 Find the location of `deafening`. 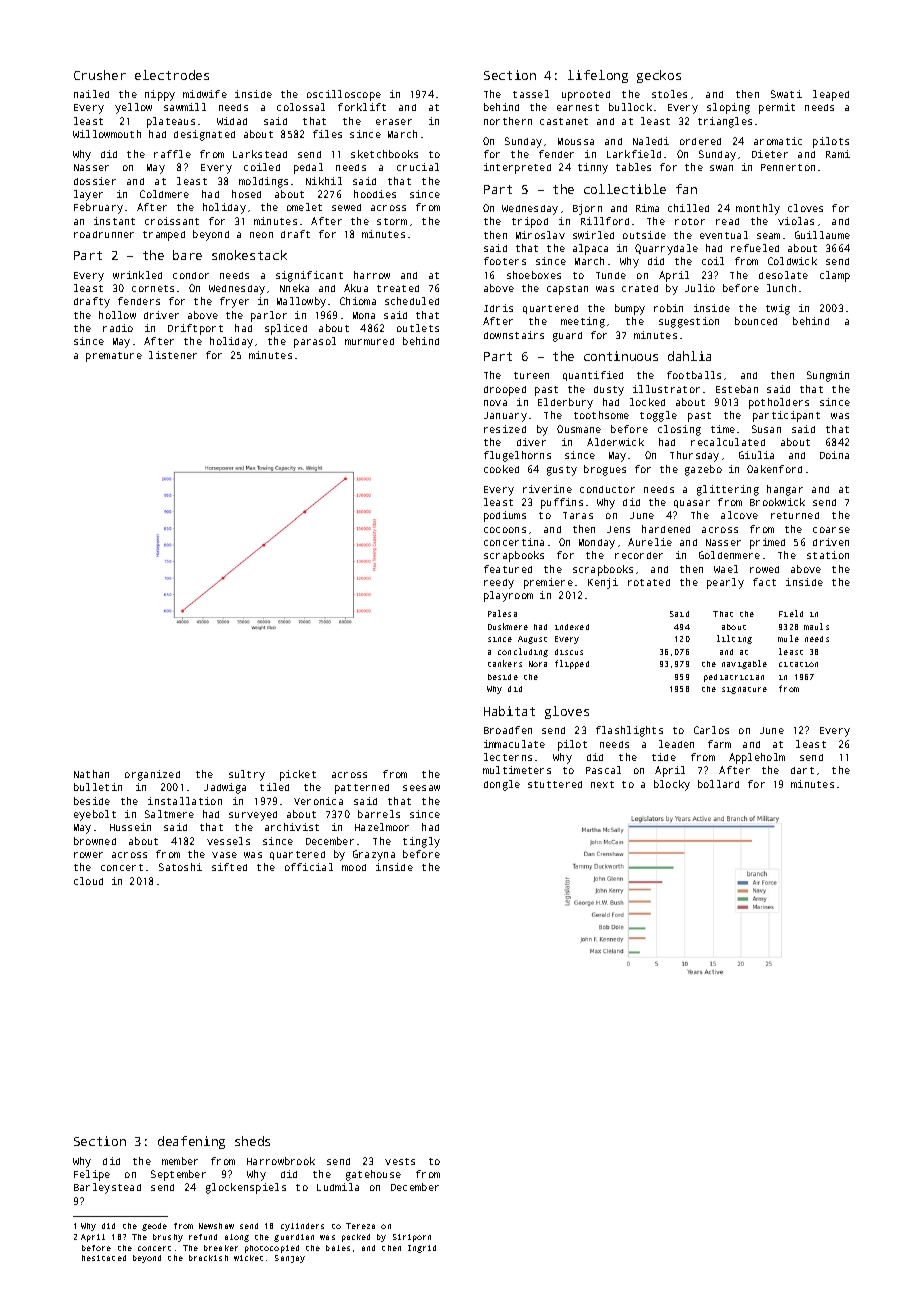

deafening is located at coordinates (191, 1142).
